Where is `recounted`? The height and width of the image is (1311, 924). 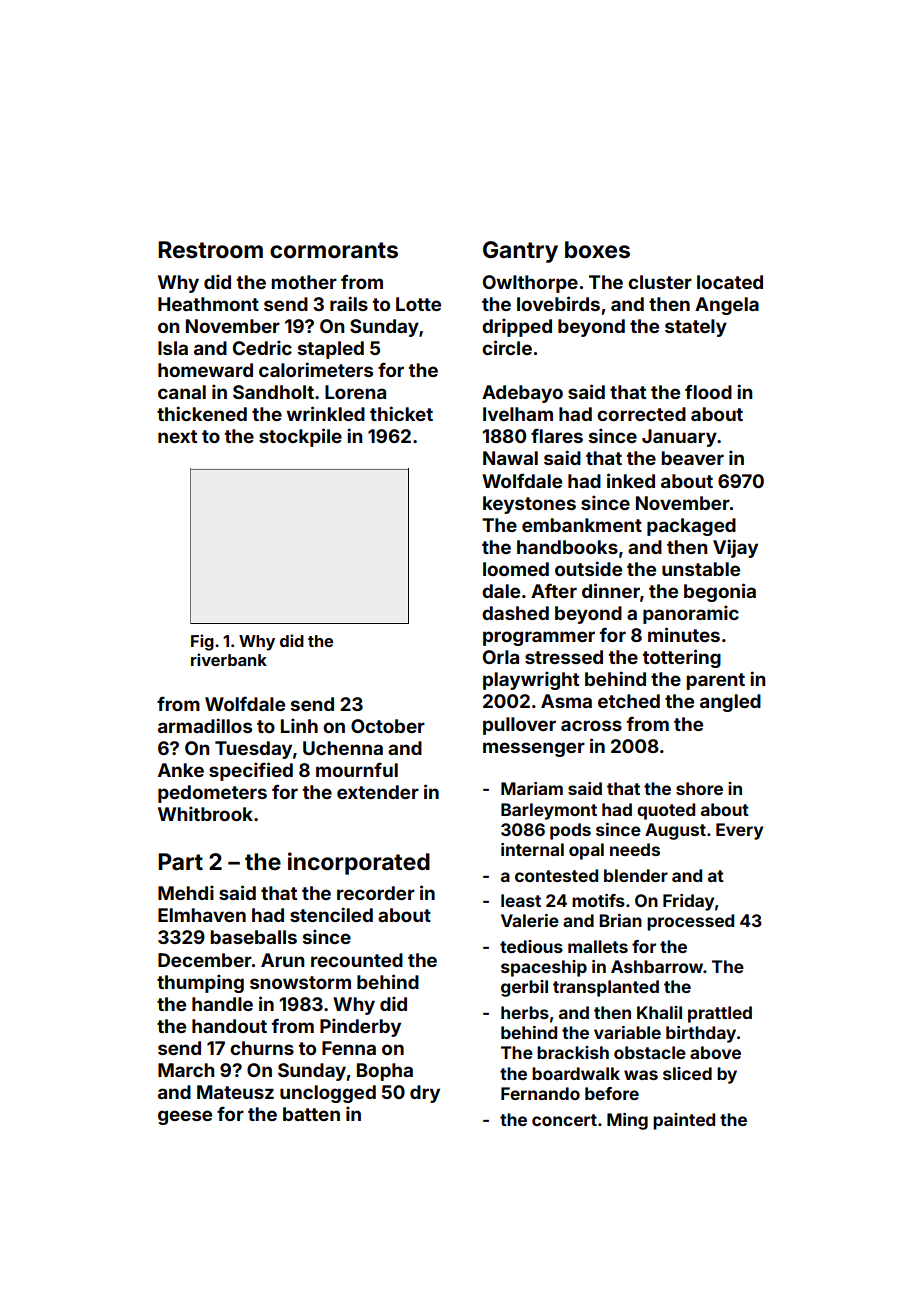 recounted is located at coordinates (357, 960).
